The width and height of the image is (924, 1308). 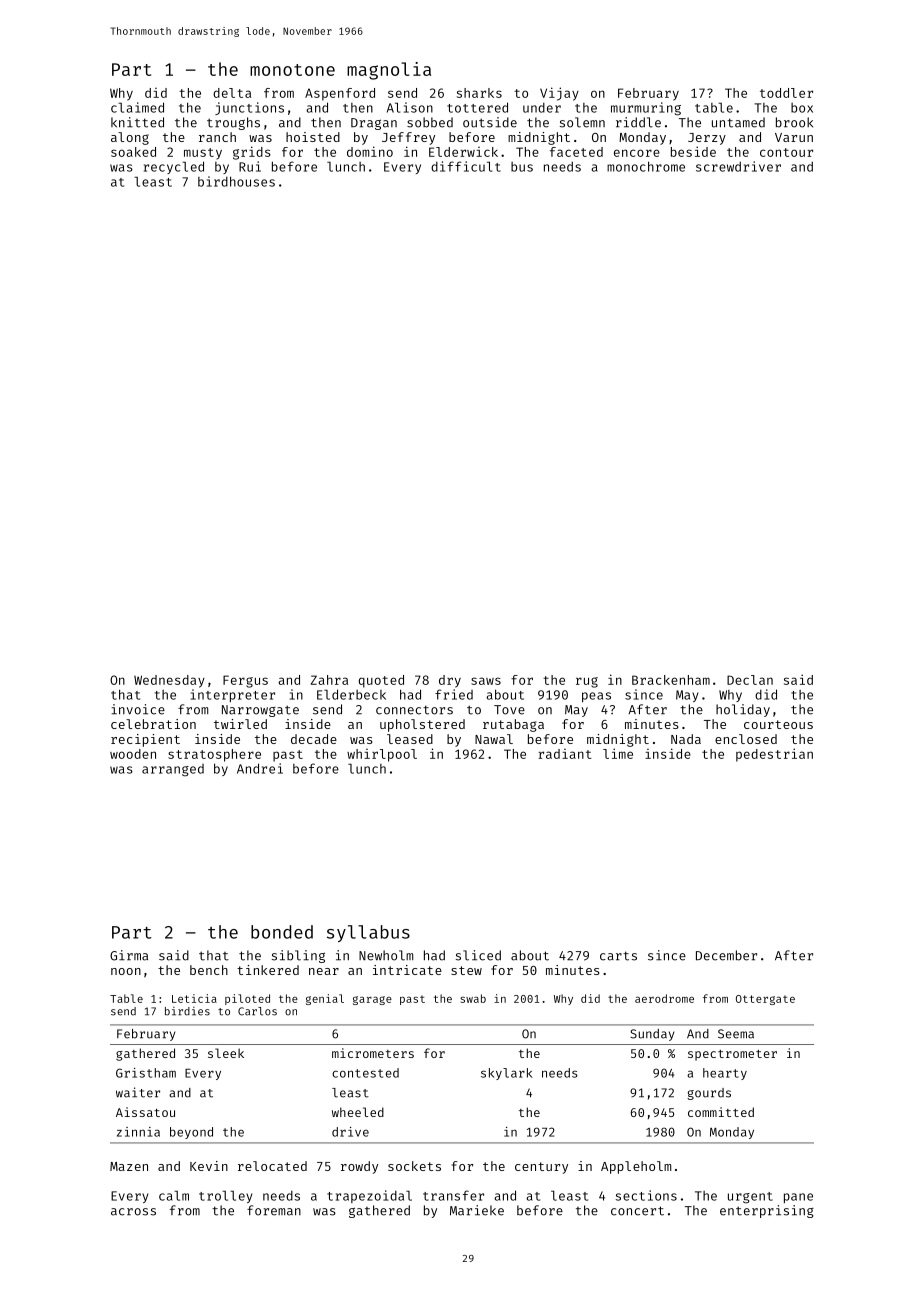 I want to click on Fergus, so click(x=245, y=681).
